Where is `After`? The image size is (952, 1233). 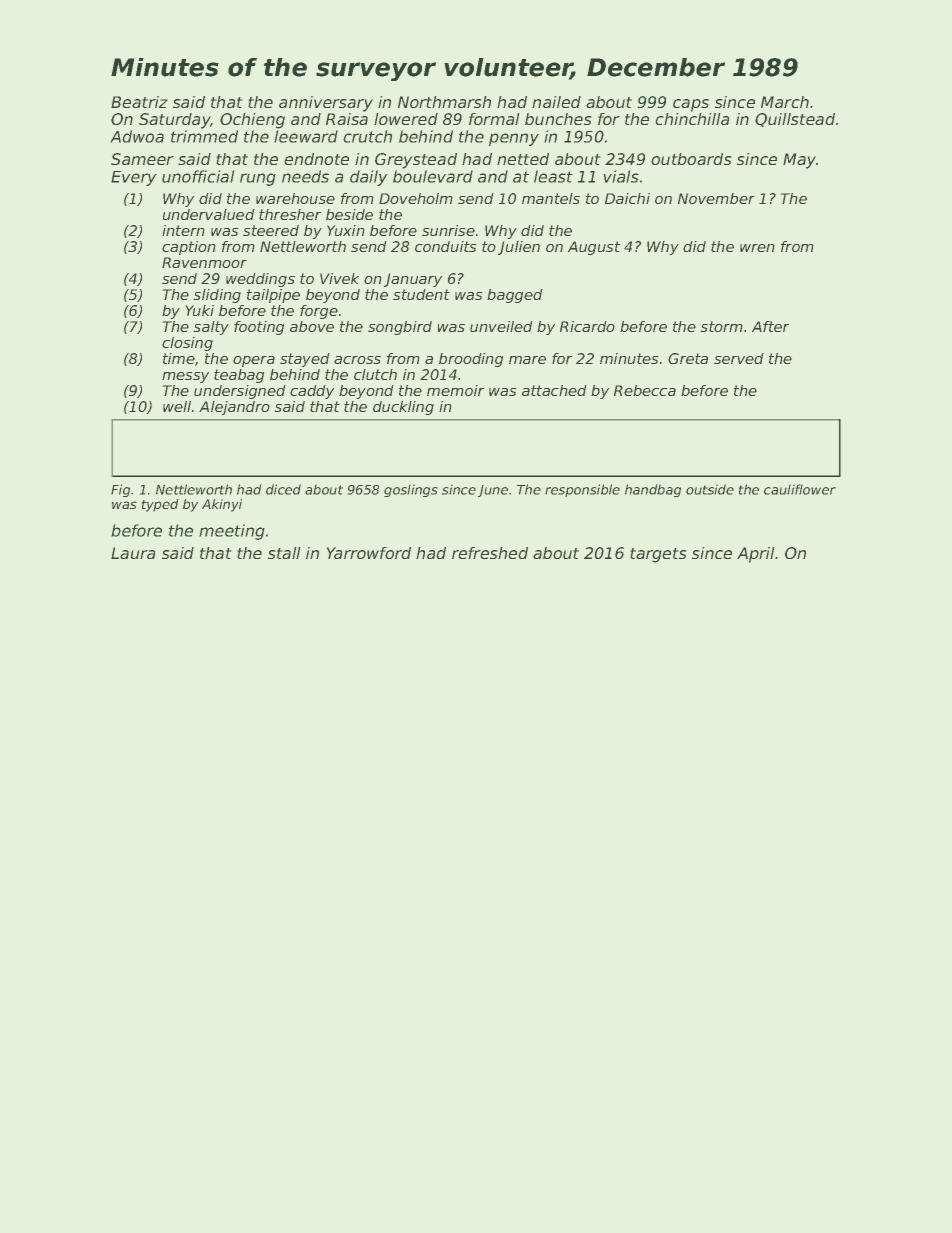
After is located at coordinates (770, 326).
